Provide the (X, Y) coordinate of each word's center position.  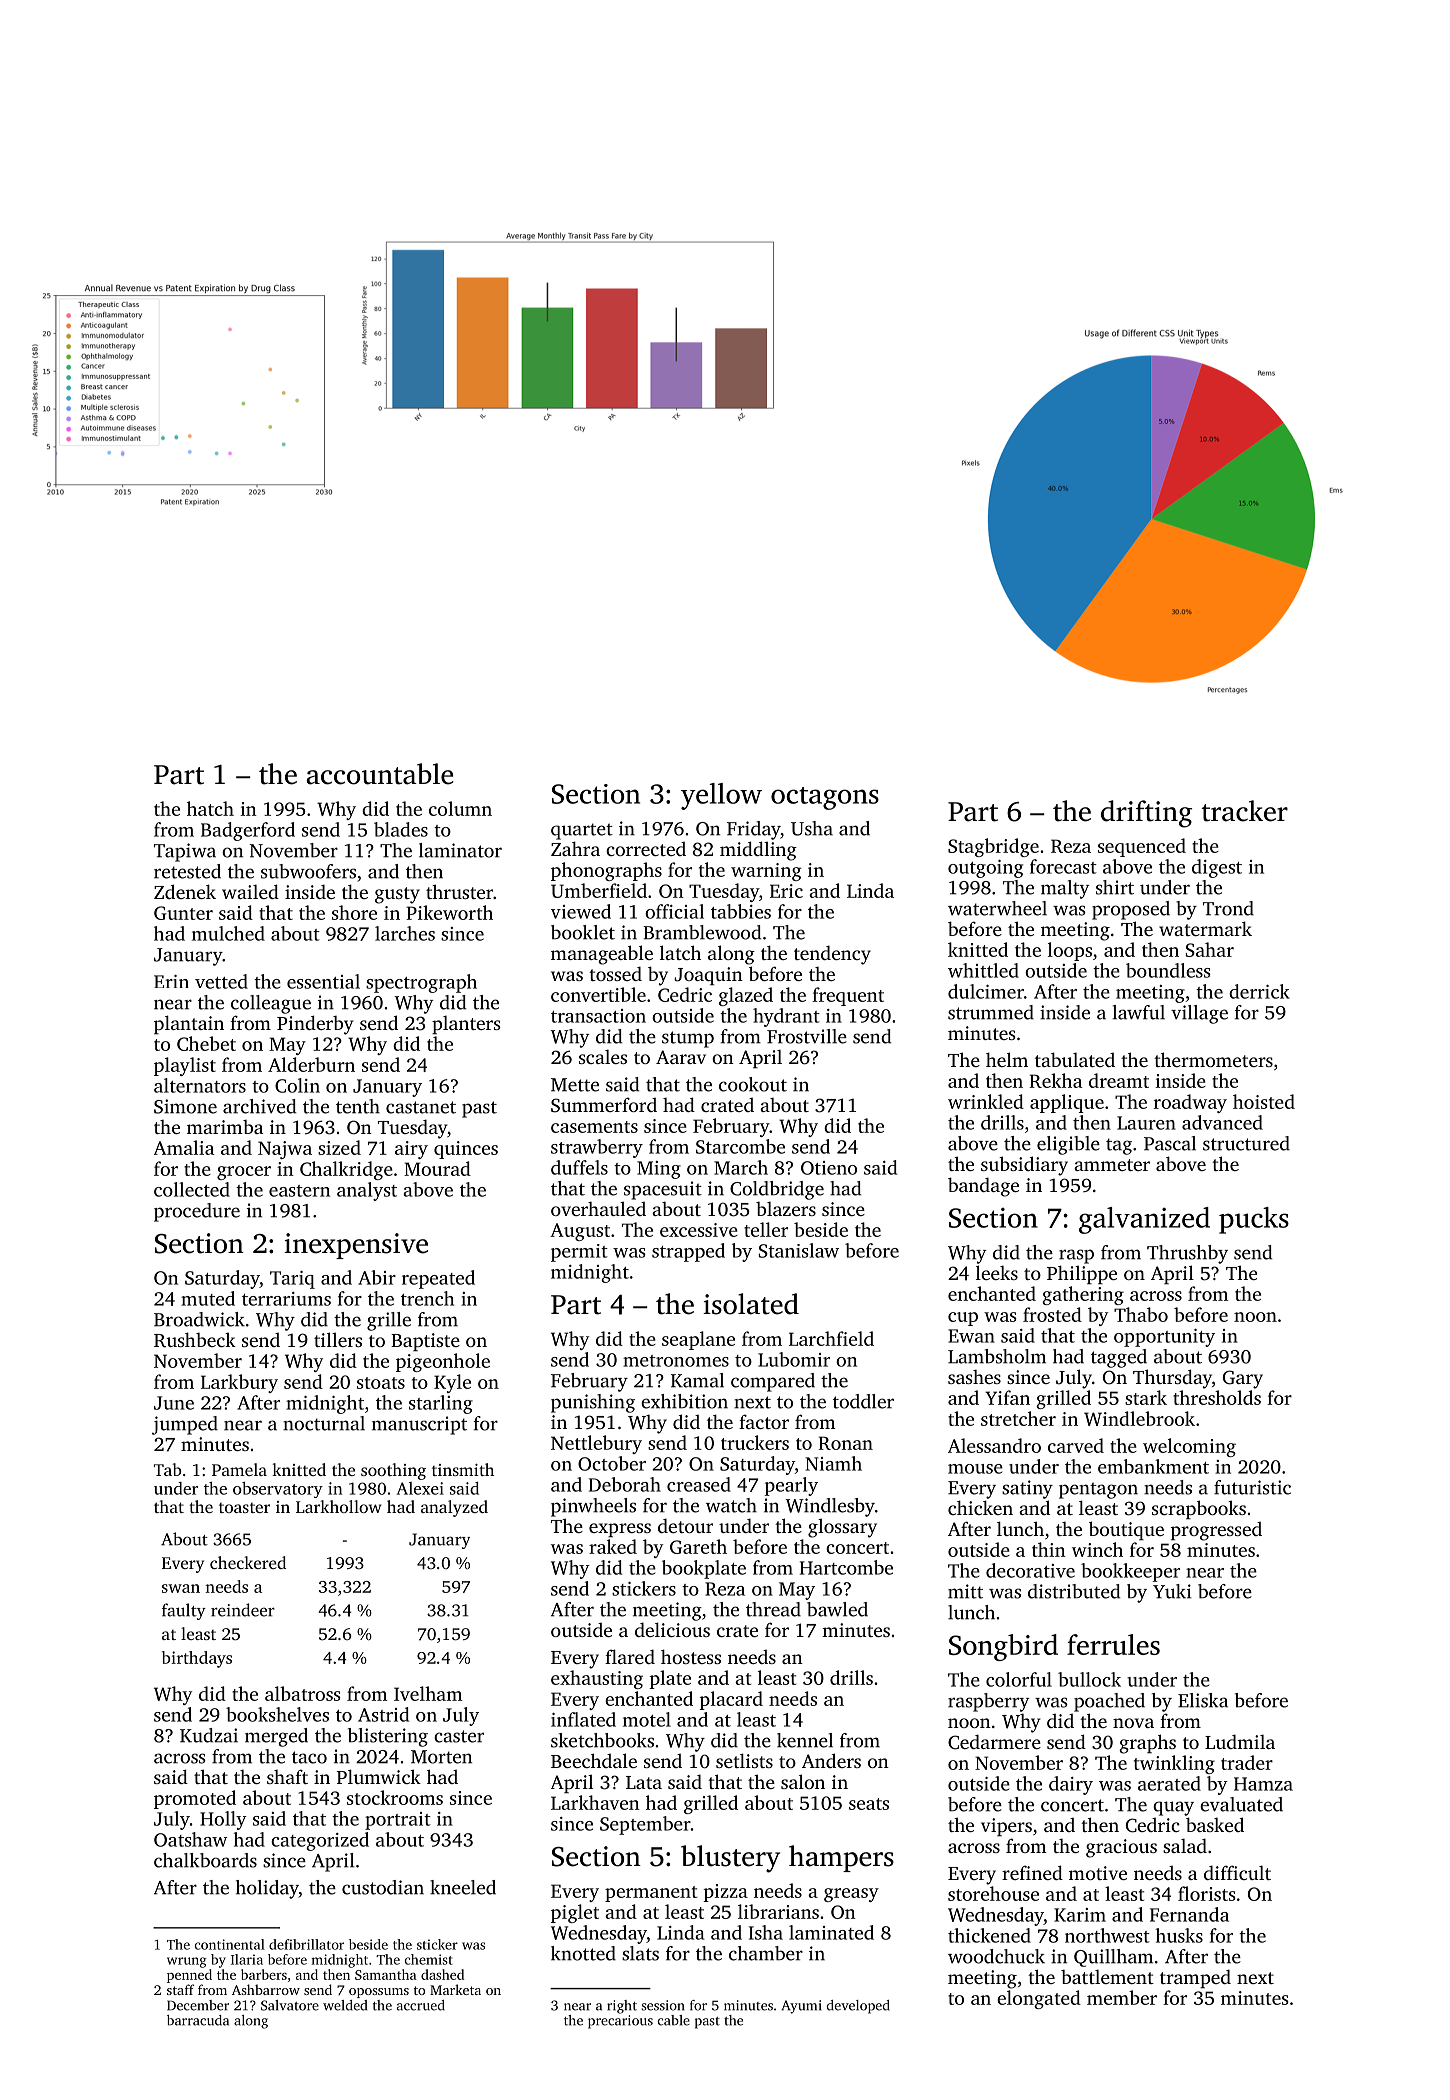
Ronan (845, 1443)
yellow (721, 796)
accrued (421, 2005)
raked (613, 1546)
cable (674, 2020)
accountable (380, 774)
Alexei (420, 1488)
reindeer (243, 1610)
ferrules (1113, 1644)
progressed (1216, 1531)
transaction (598, 1016)
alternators (200, 1085)
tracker (1245, 811)
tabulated (1075, 1059)
